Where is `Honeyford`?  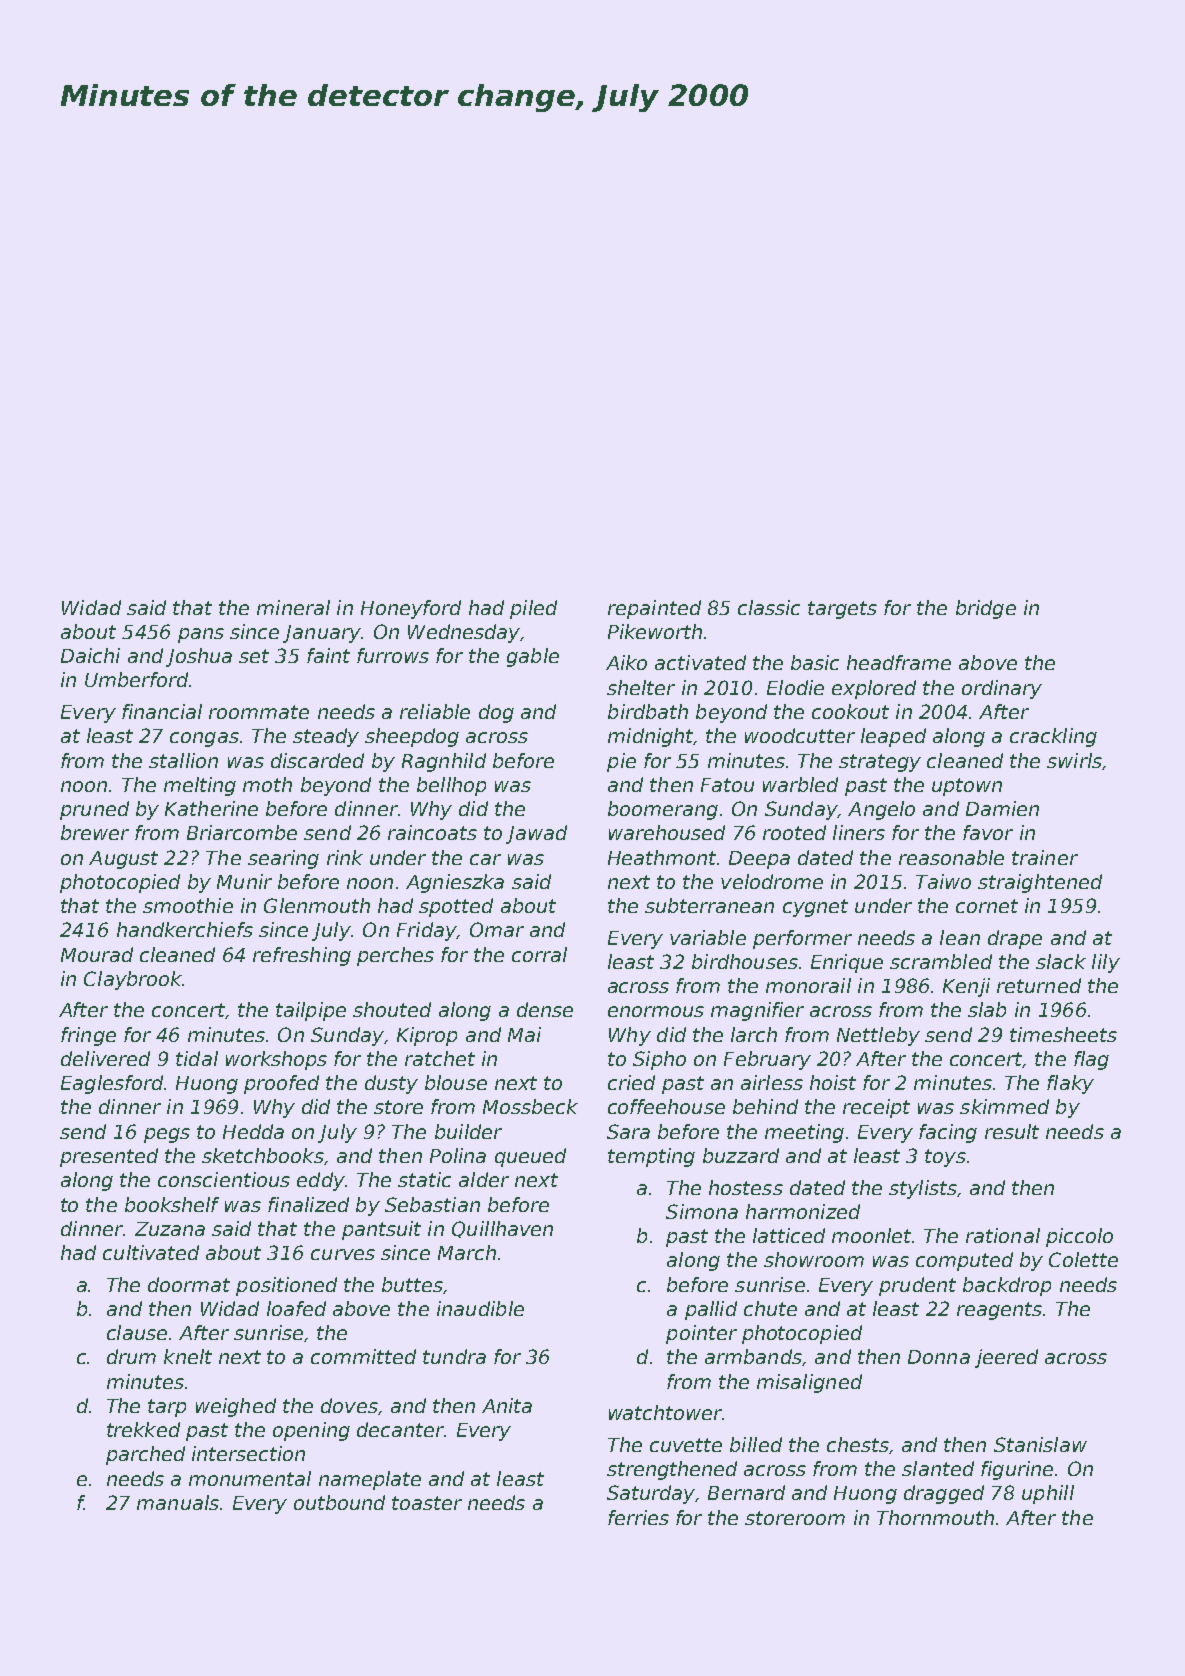 Honeyford is located at coordinates (411, 609).
